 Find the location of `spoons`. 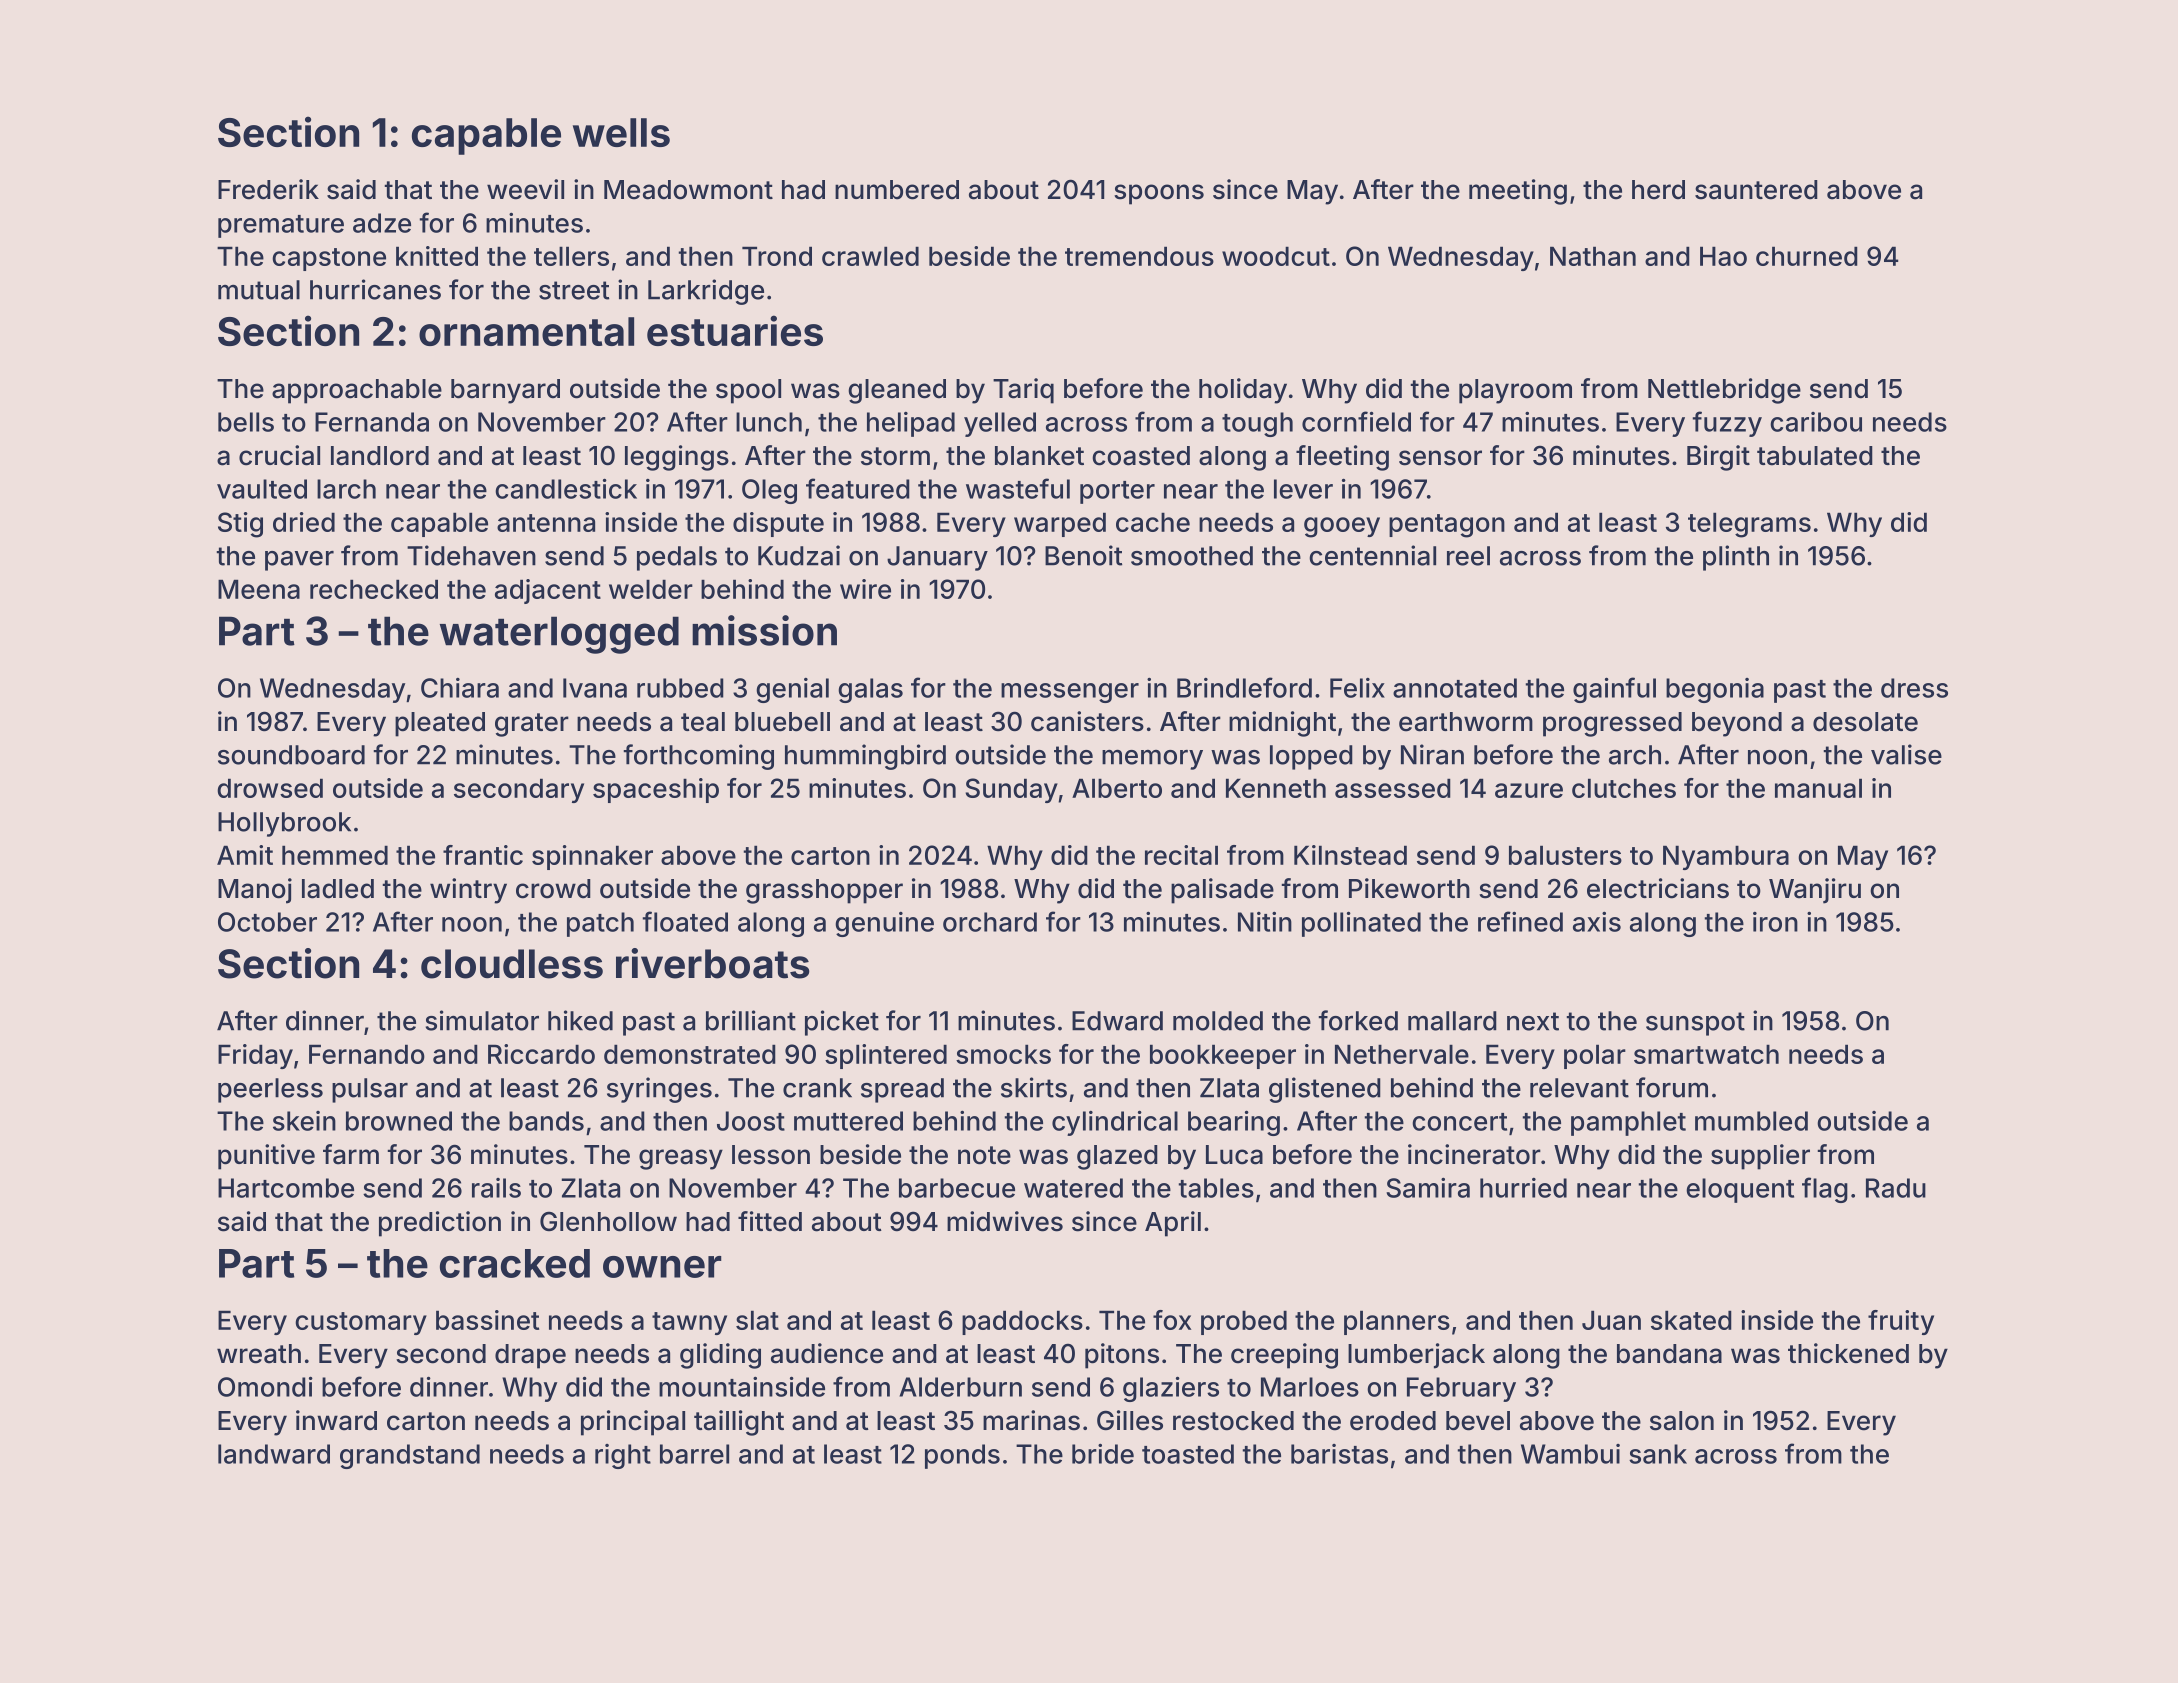

spoons is located at coordinates (1159, 194).
